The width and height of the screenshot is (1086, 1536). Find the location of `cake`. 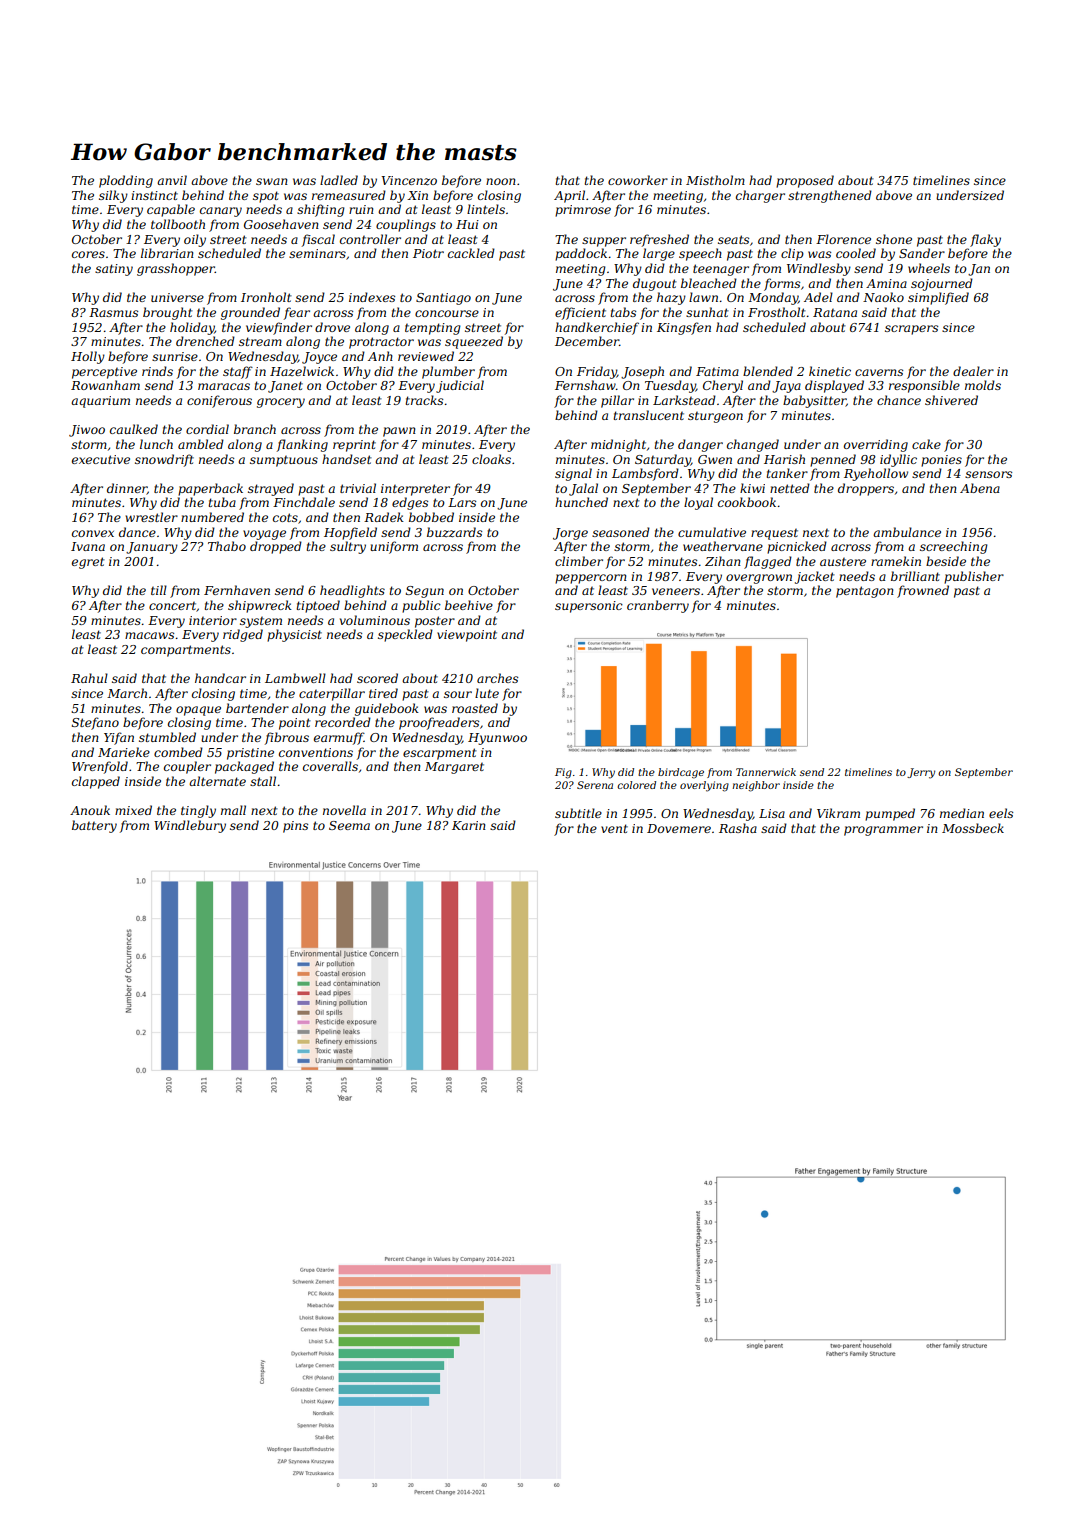

cake is located at coordinates (926, 444).
